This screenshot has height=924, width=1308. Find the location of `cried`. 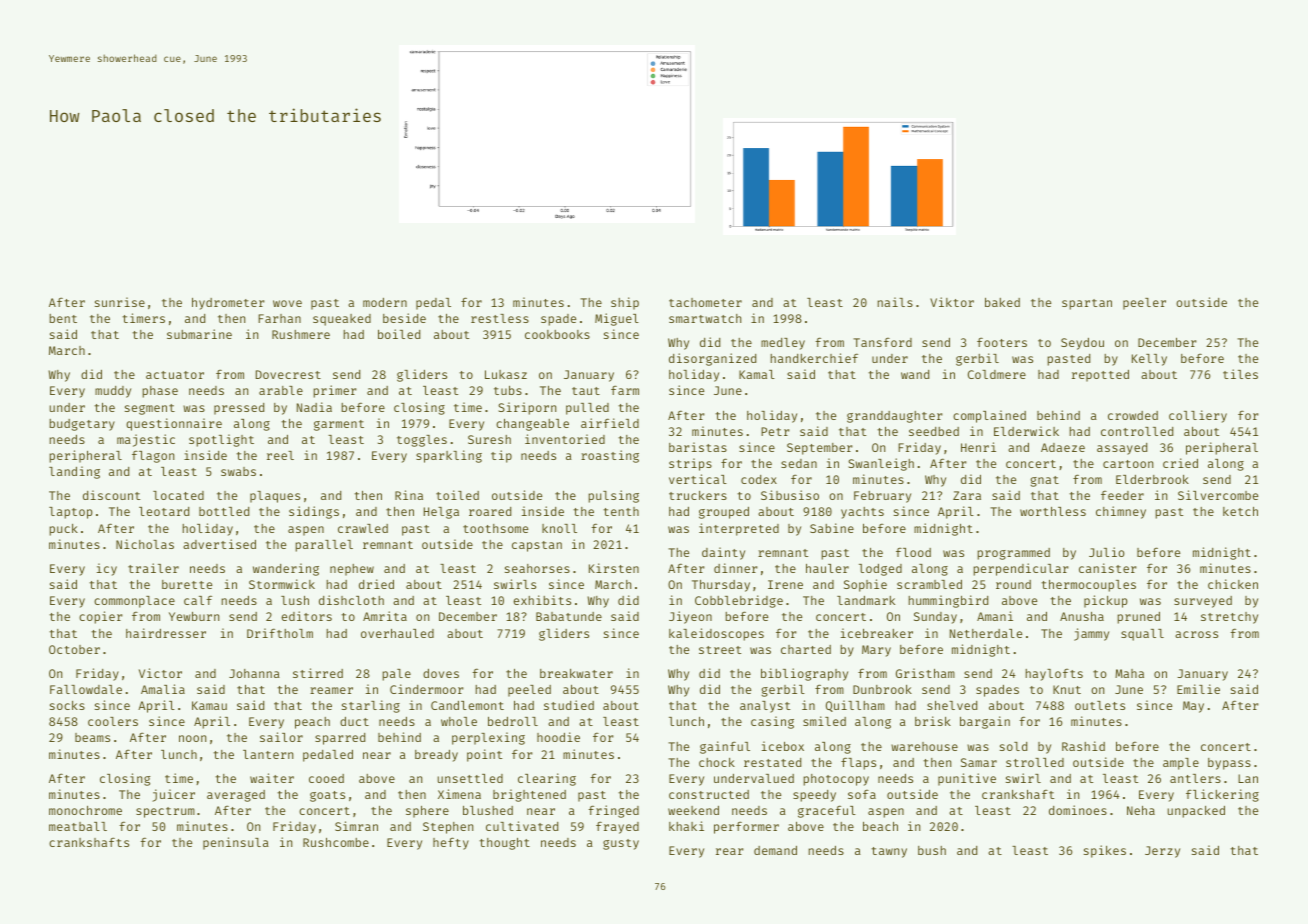

cried is located at coordinates (1180, 463).
